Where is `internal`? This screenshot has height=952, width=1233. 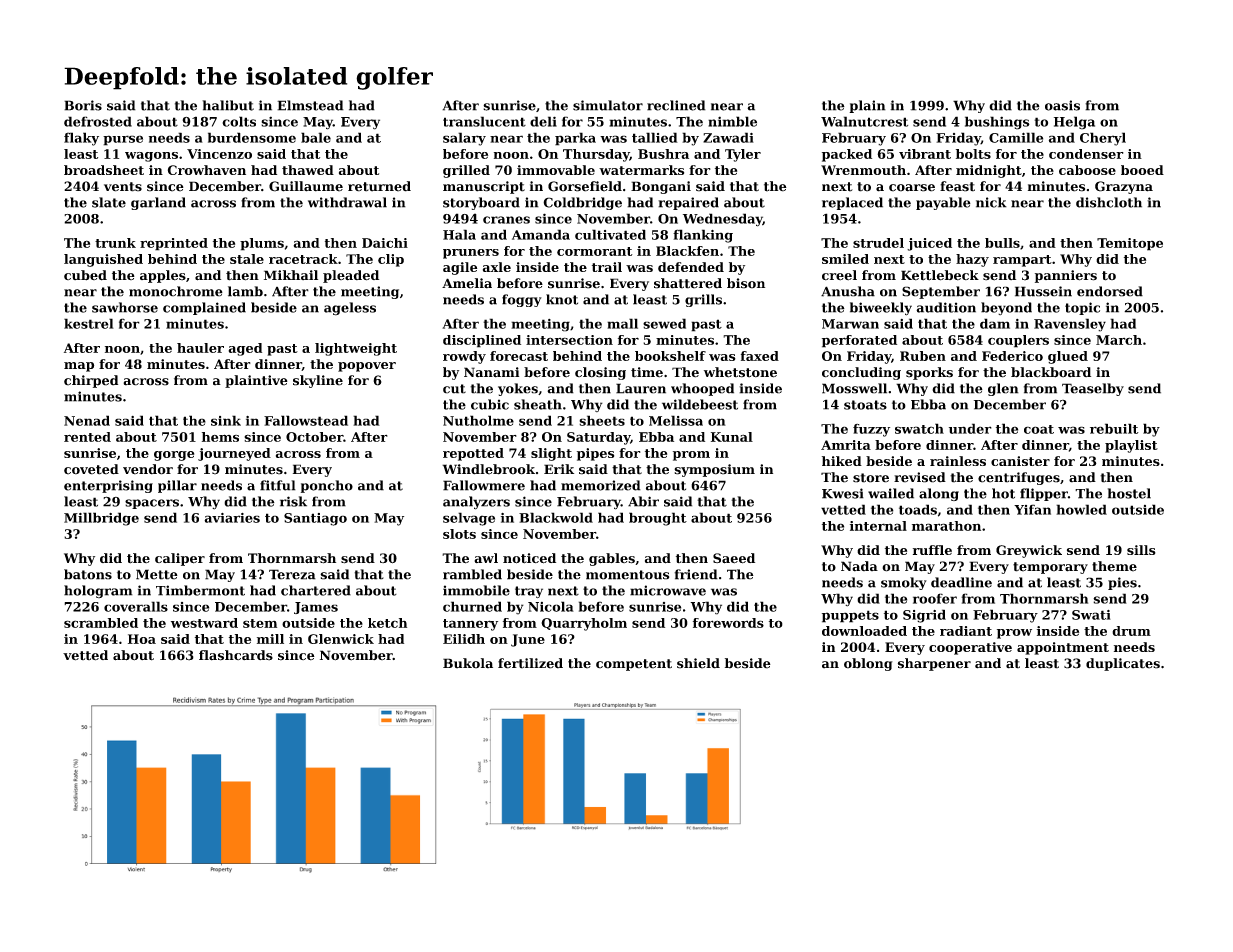 internal is located at coordinates (878, 526).
